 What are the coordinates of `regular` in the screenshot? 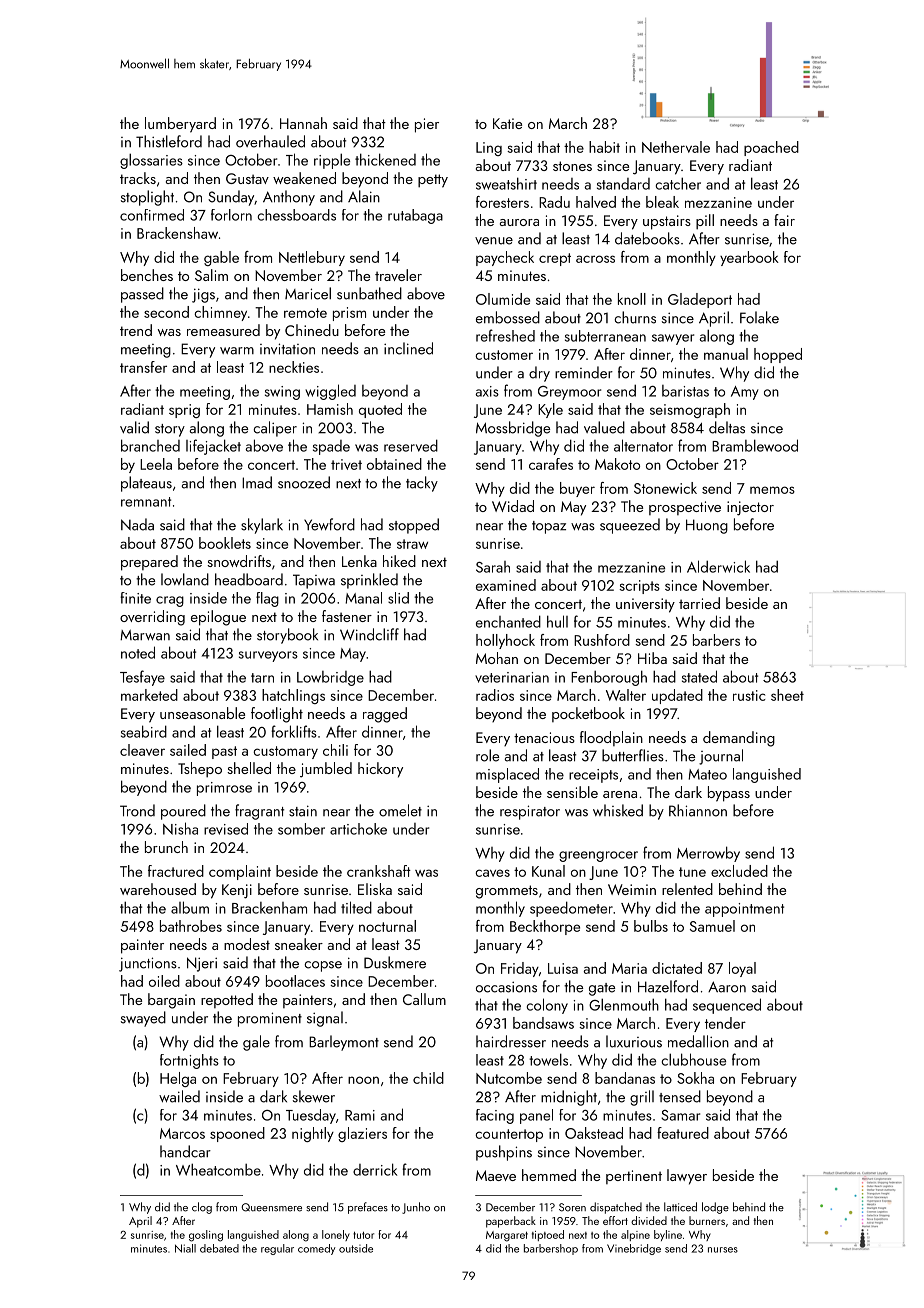 It's located at (277, 1249).
